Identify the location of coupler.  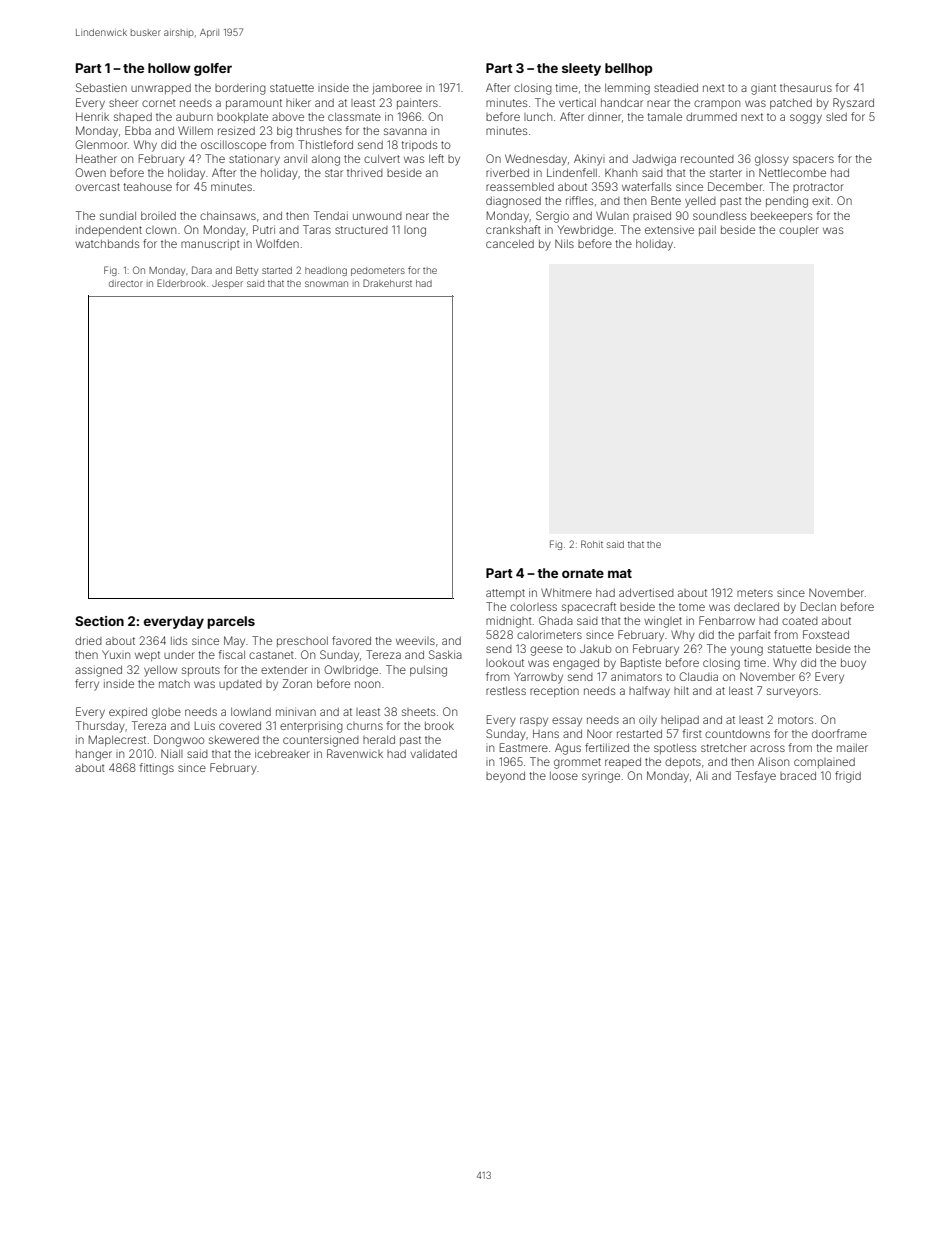
(799, 231).
